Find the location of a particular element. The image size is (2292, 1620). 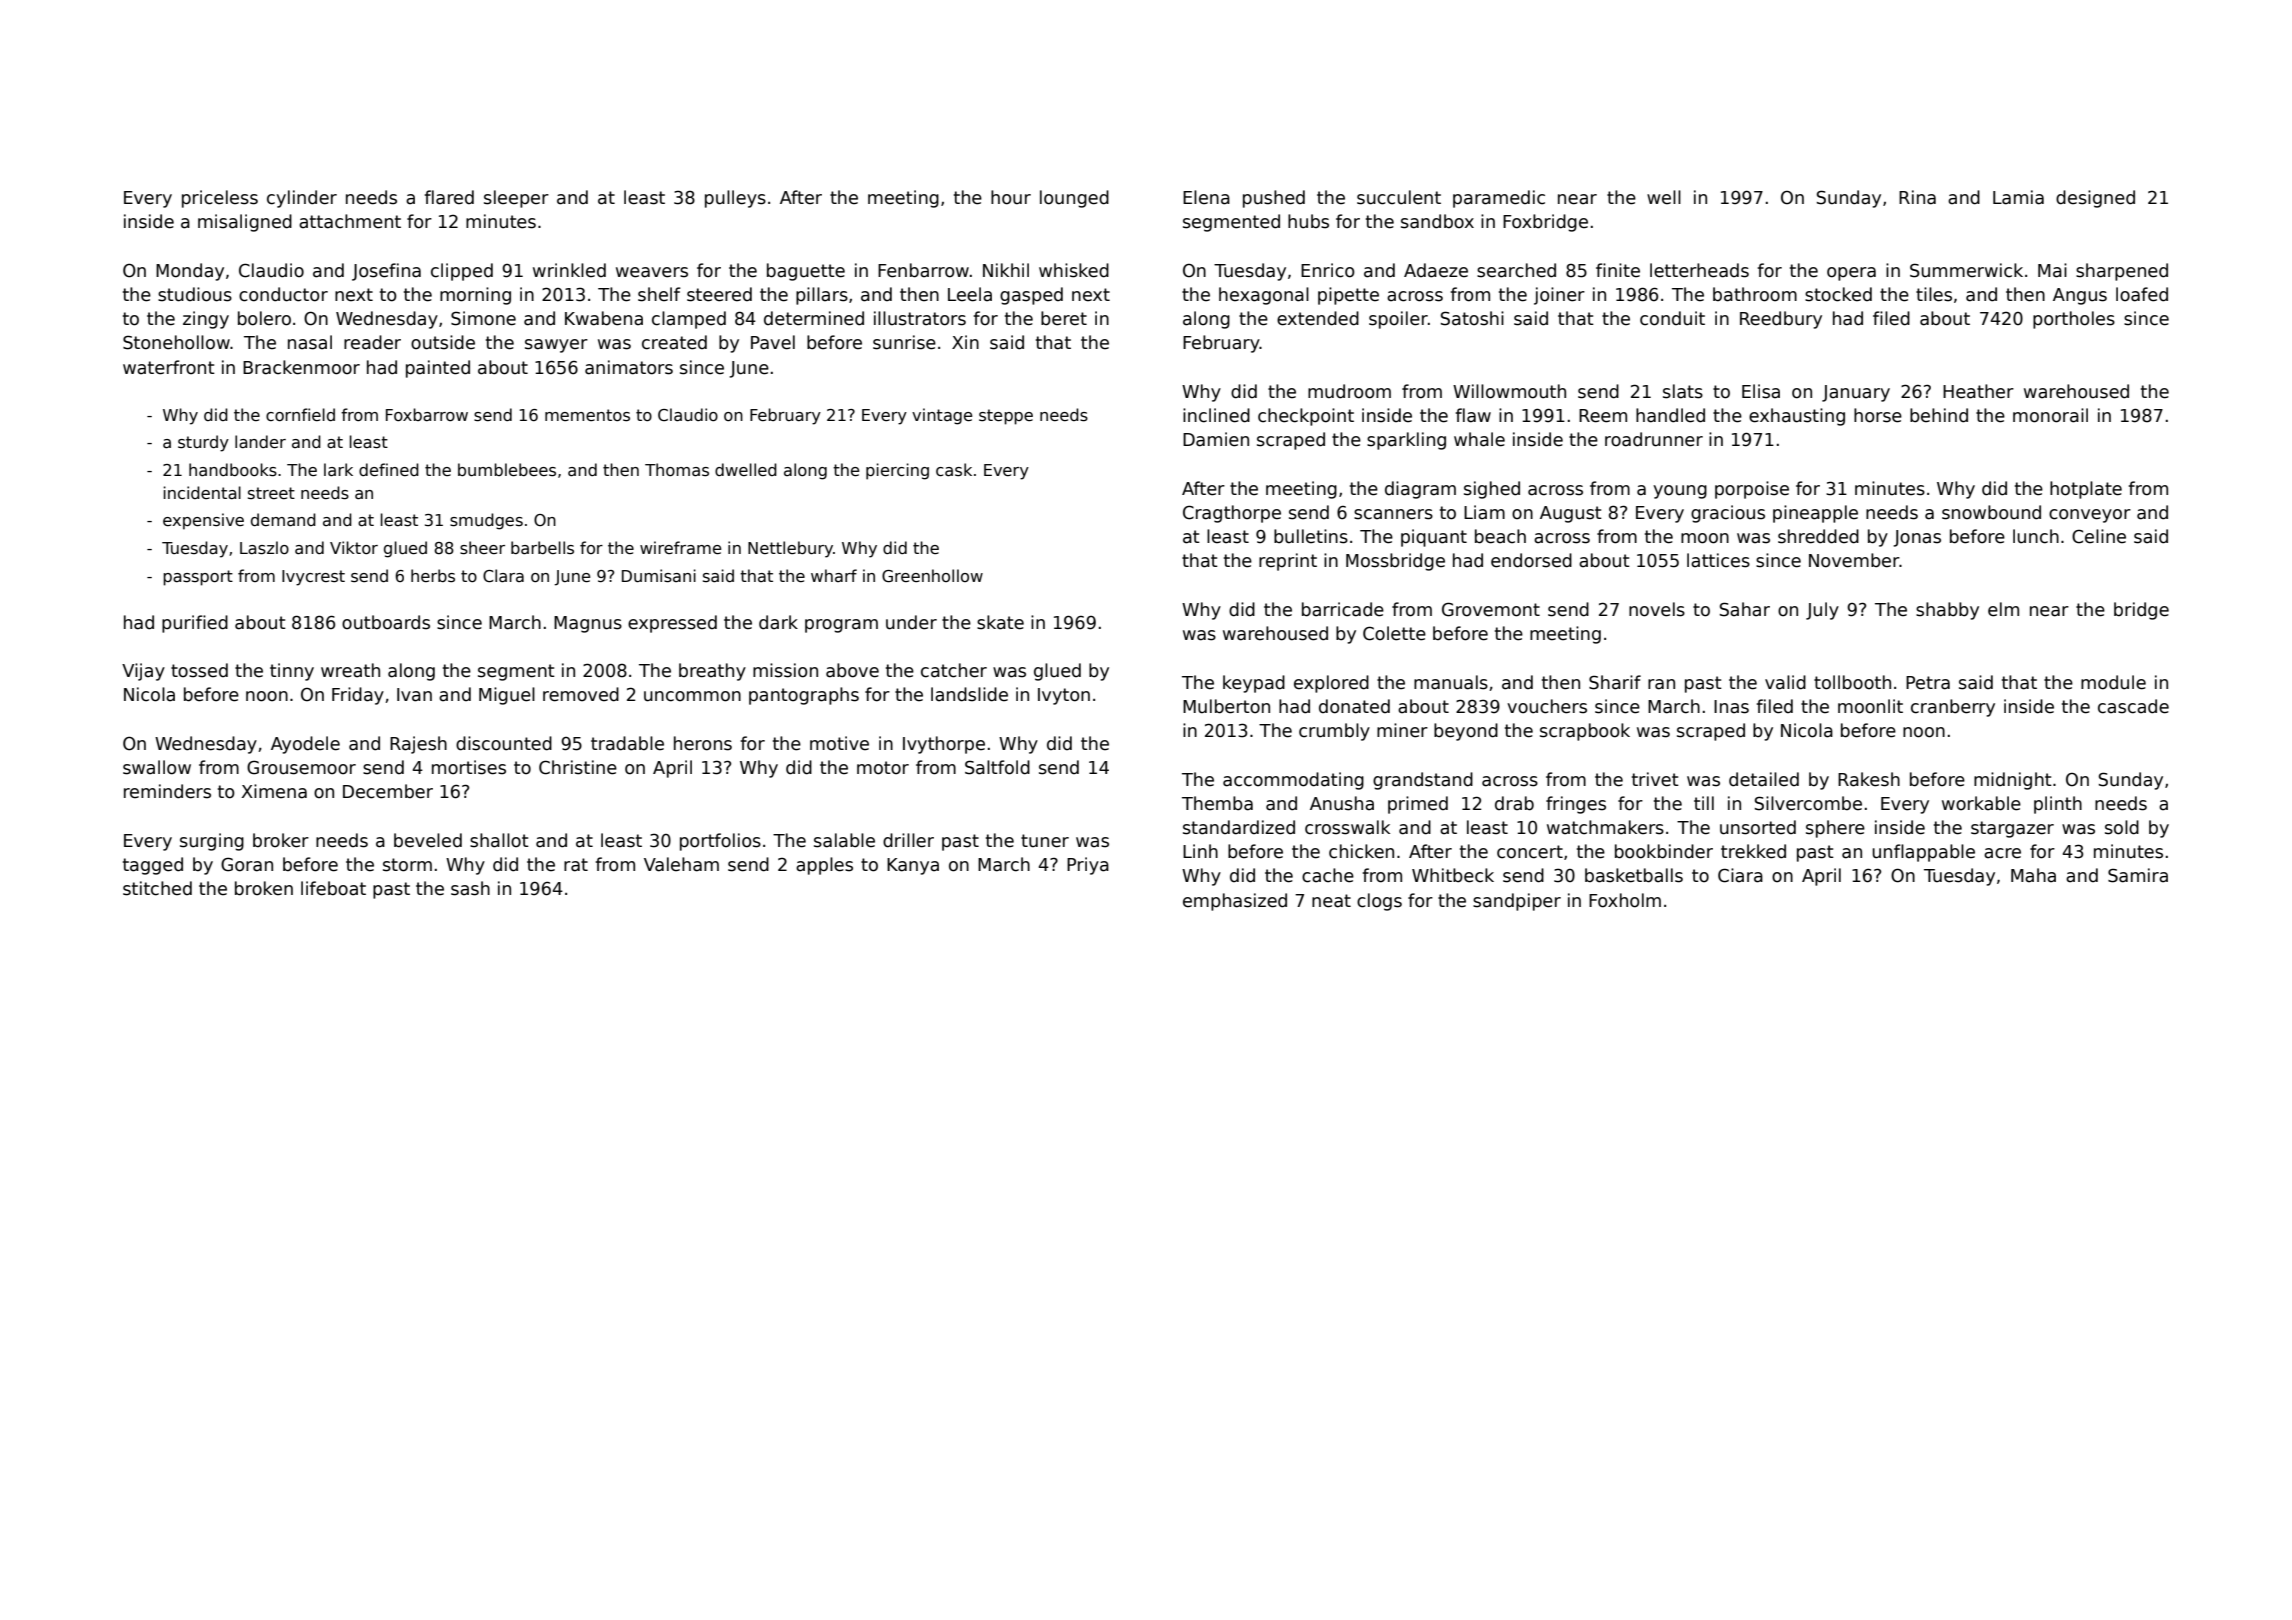

Colette is located at coordinates (1394, 633).
